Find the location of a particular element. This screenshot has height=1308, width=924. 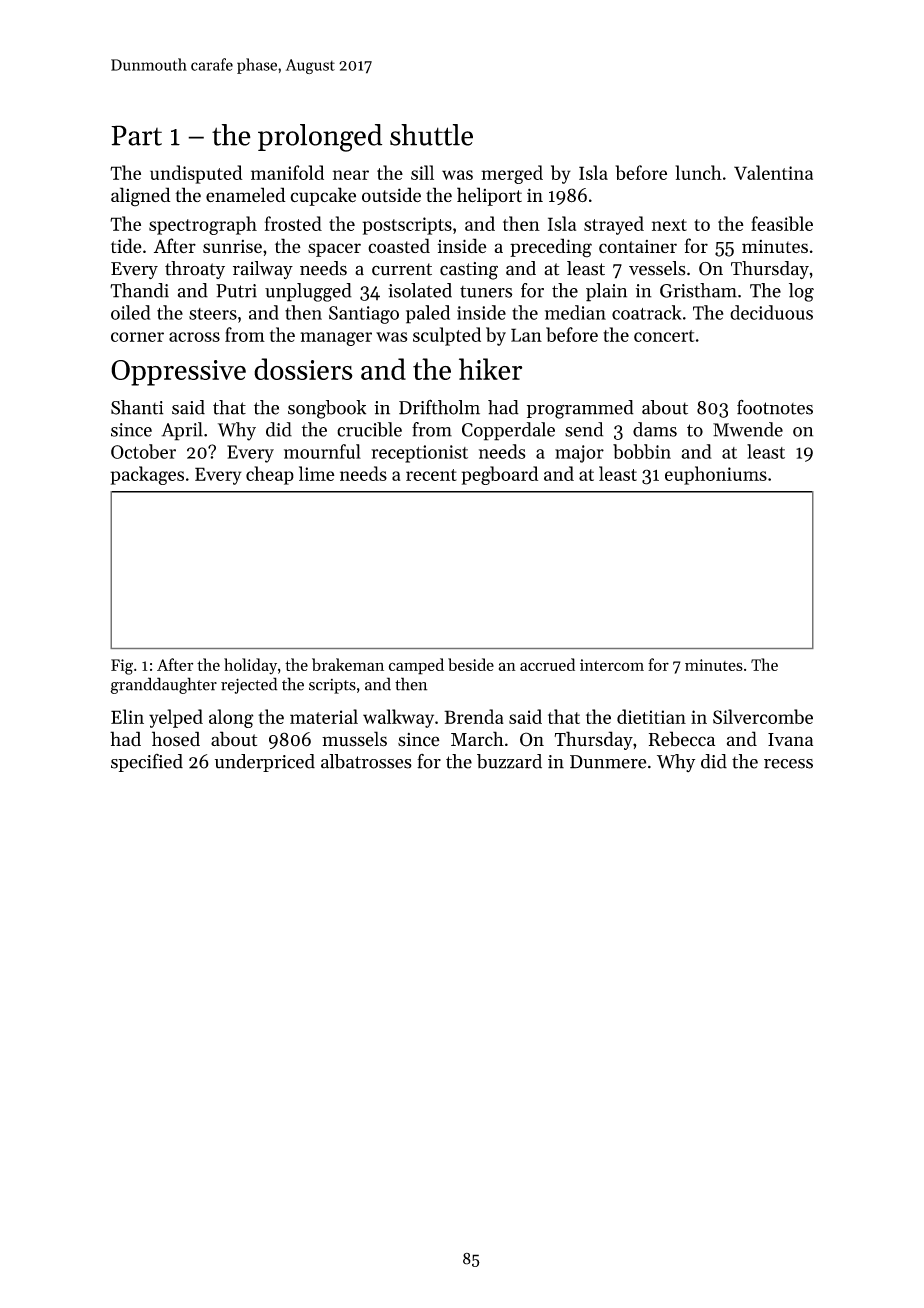

dossiers is located at coordinates (303, 369).
